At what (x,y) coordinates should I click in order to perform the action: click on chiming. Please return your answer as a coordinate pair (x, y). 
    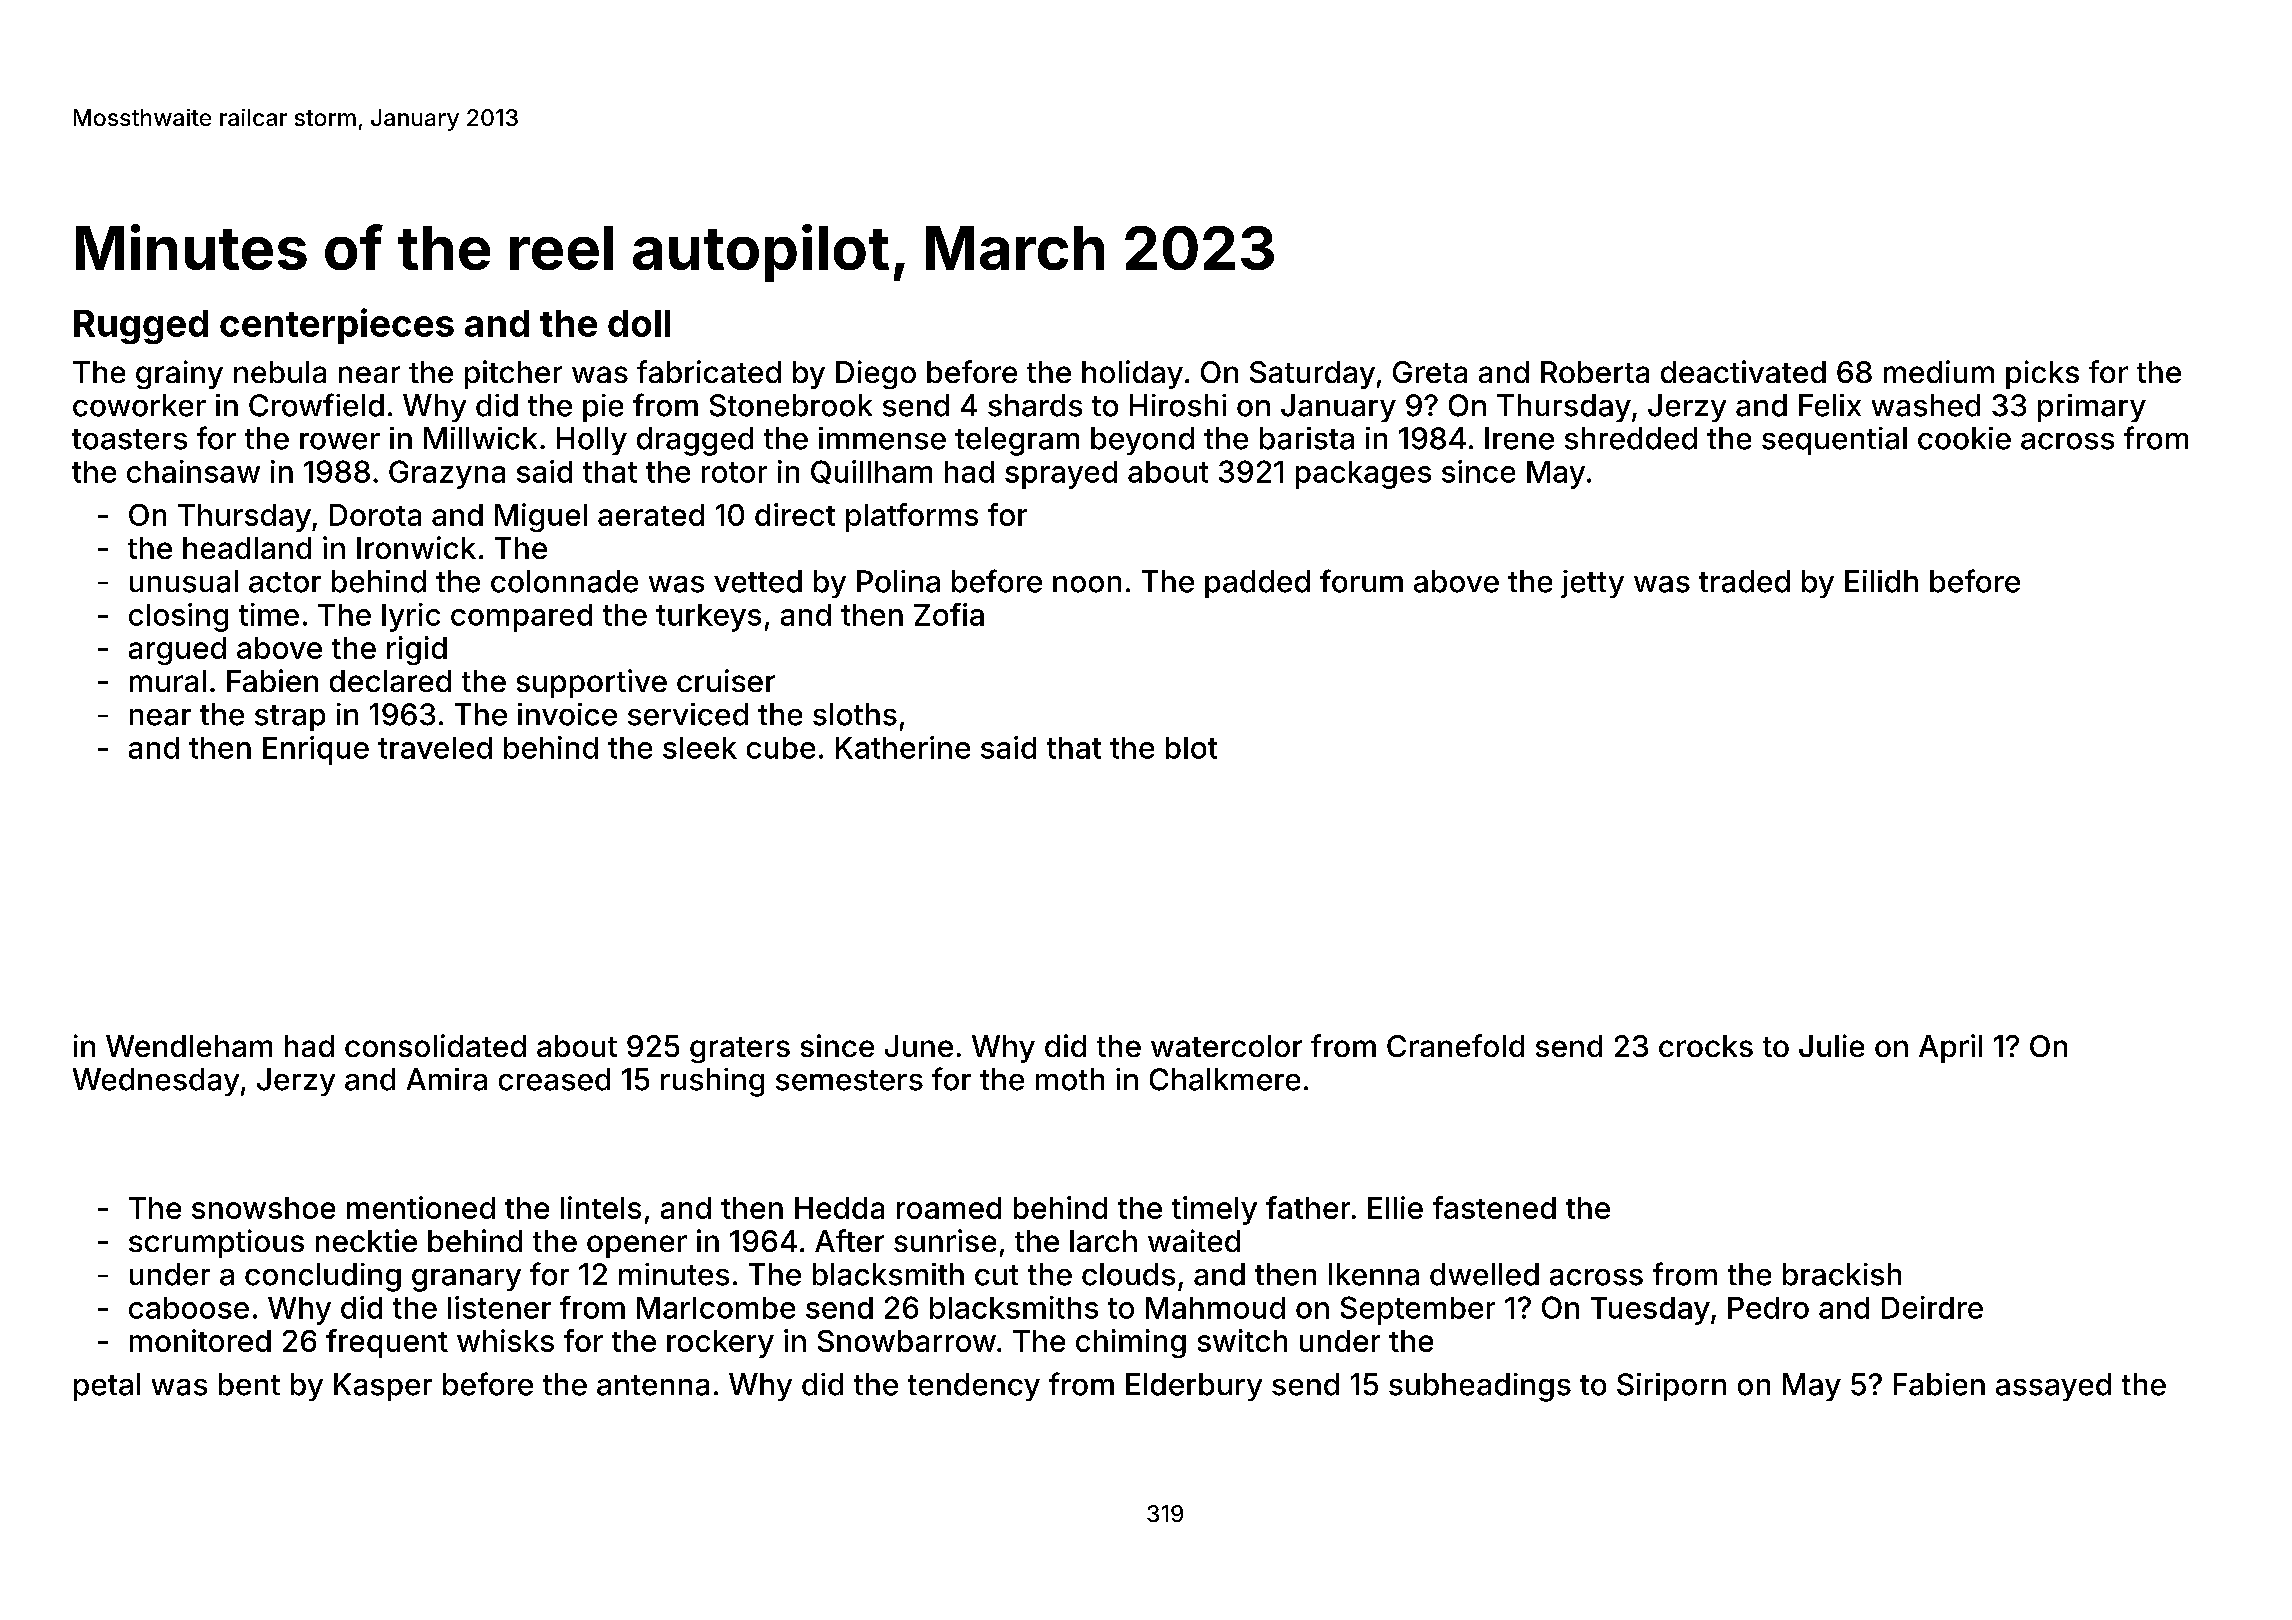
    Looking at the image, I should click on (1131, 1343).
